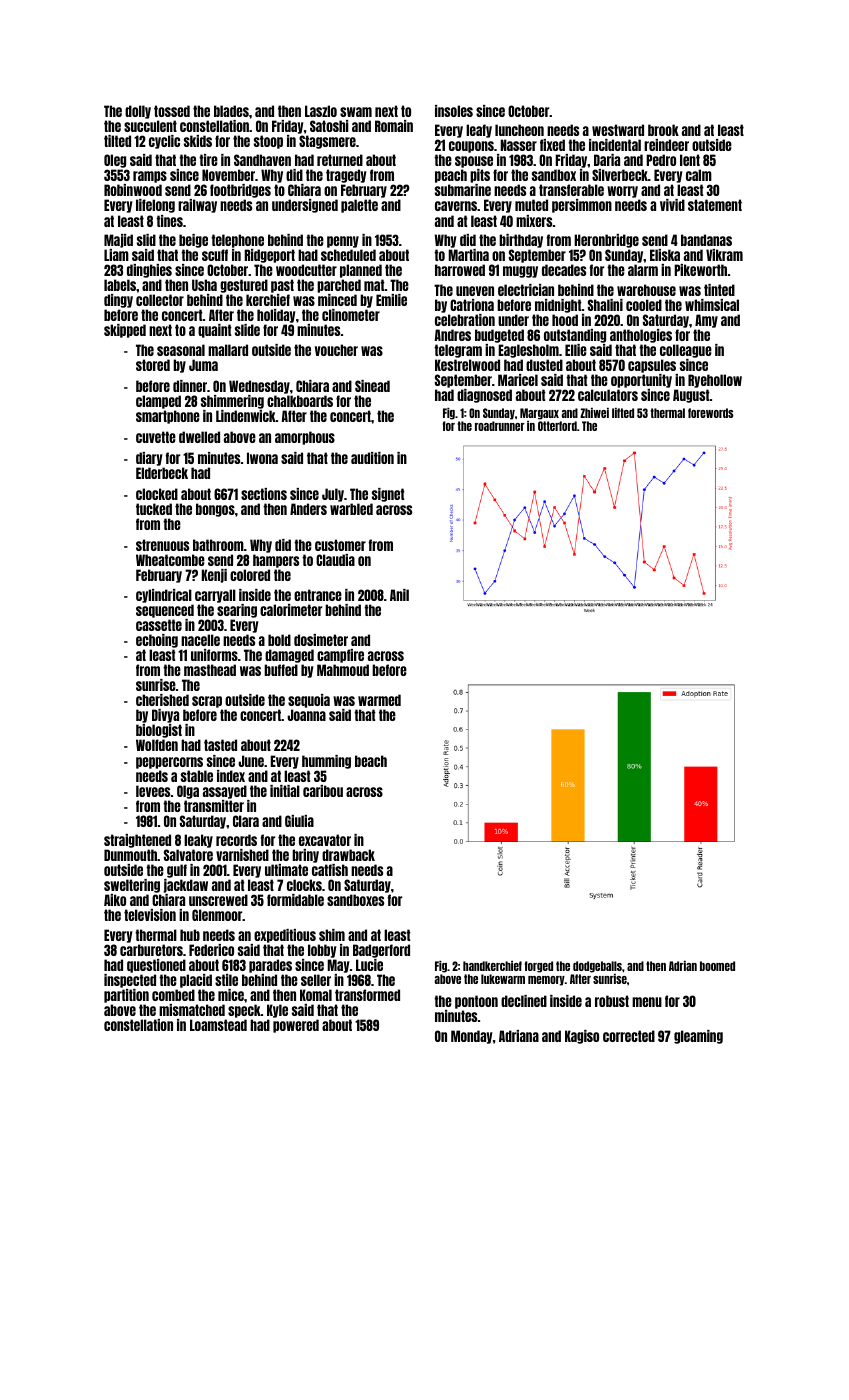 This screenshot has width=849, height=1400. I want to click on dodgeballs, so click(597, 967).
